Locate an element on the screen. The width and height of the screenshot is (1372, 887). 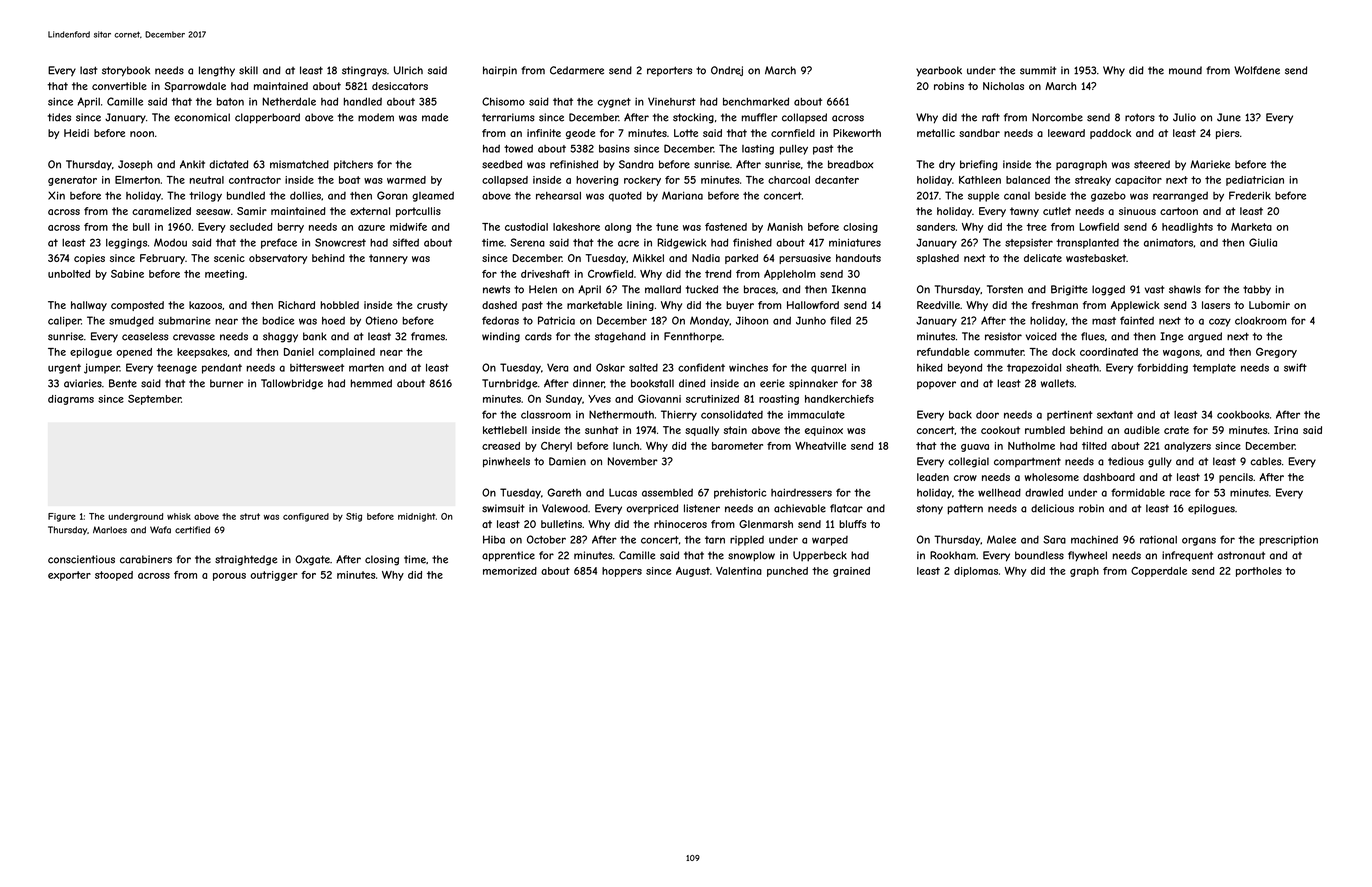
Damien is located at coordinates (567, 461).
